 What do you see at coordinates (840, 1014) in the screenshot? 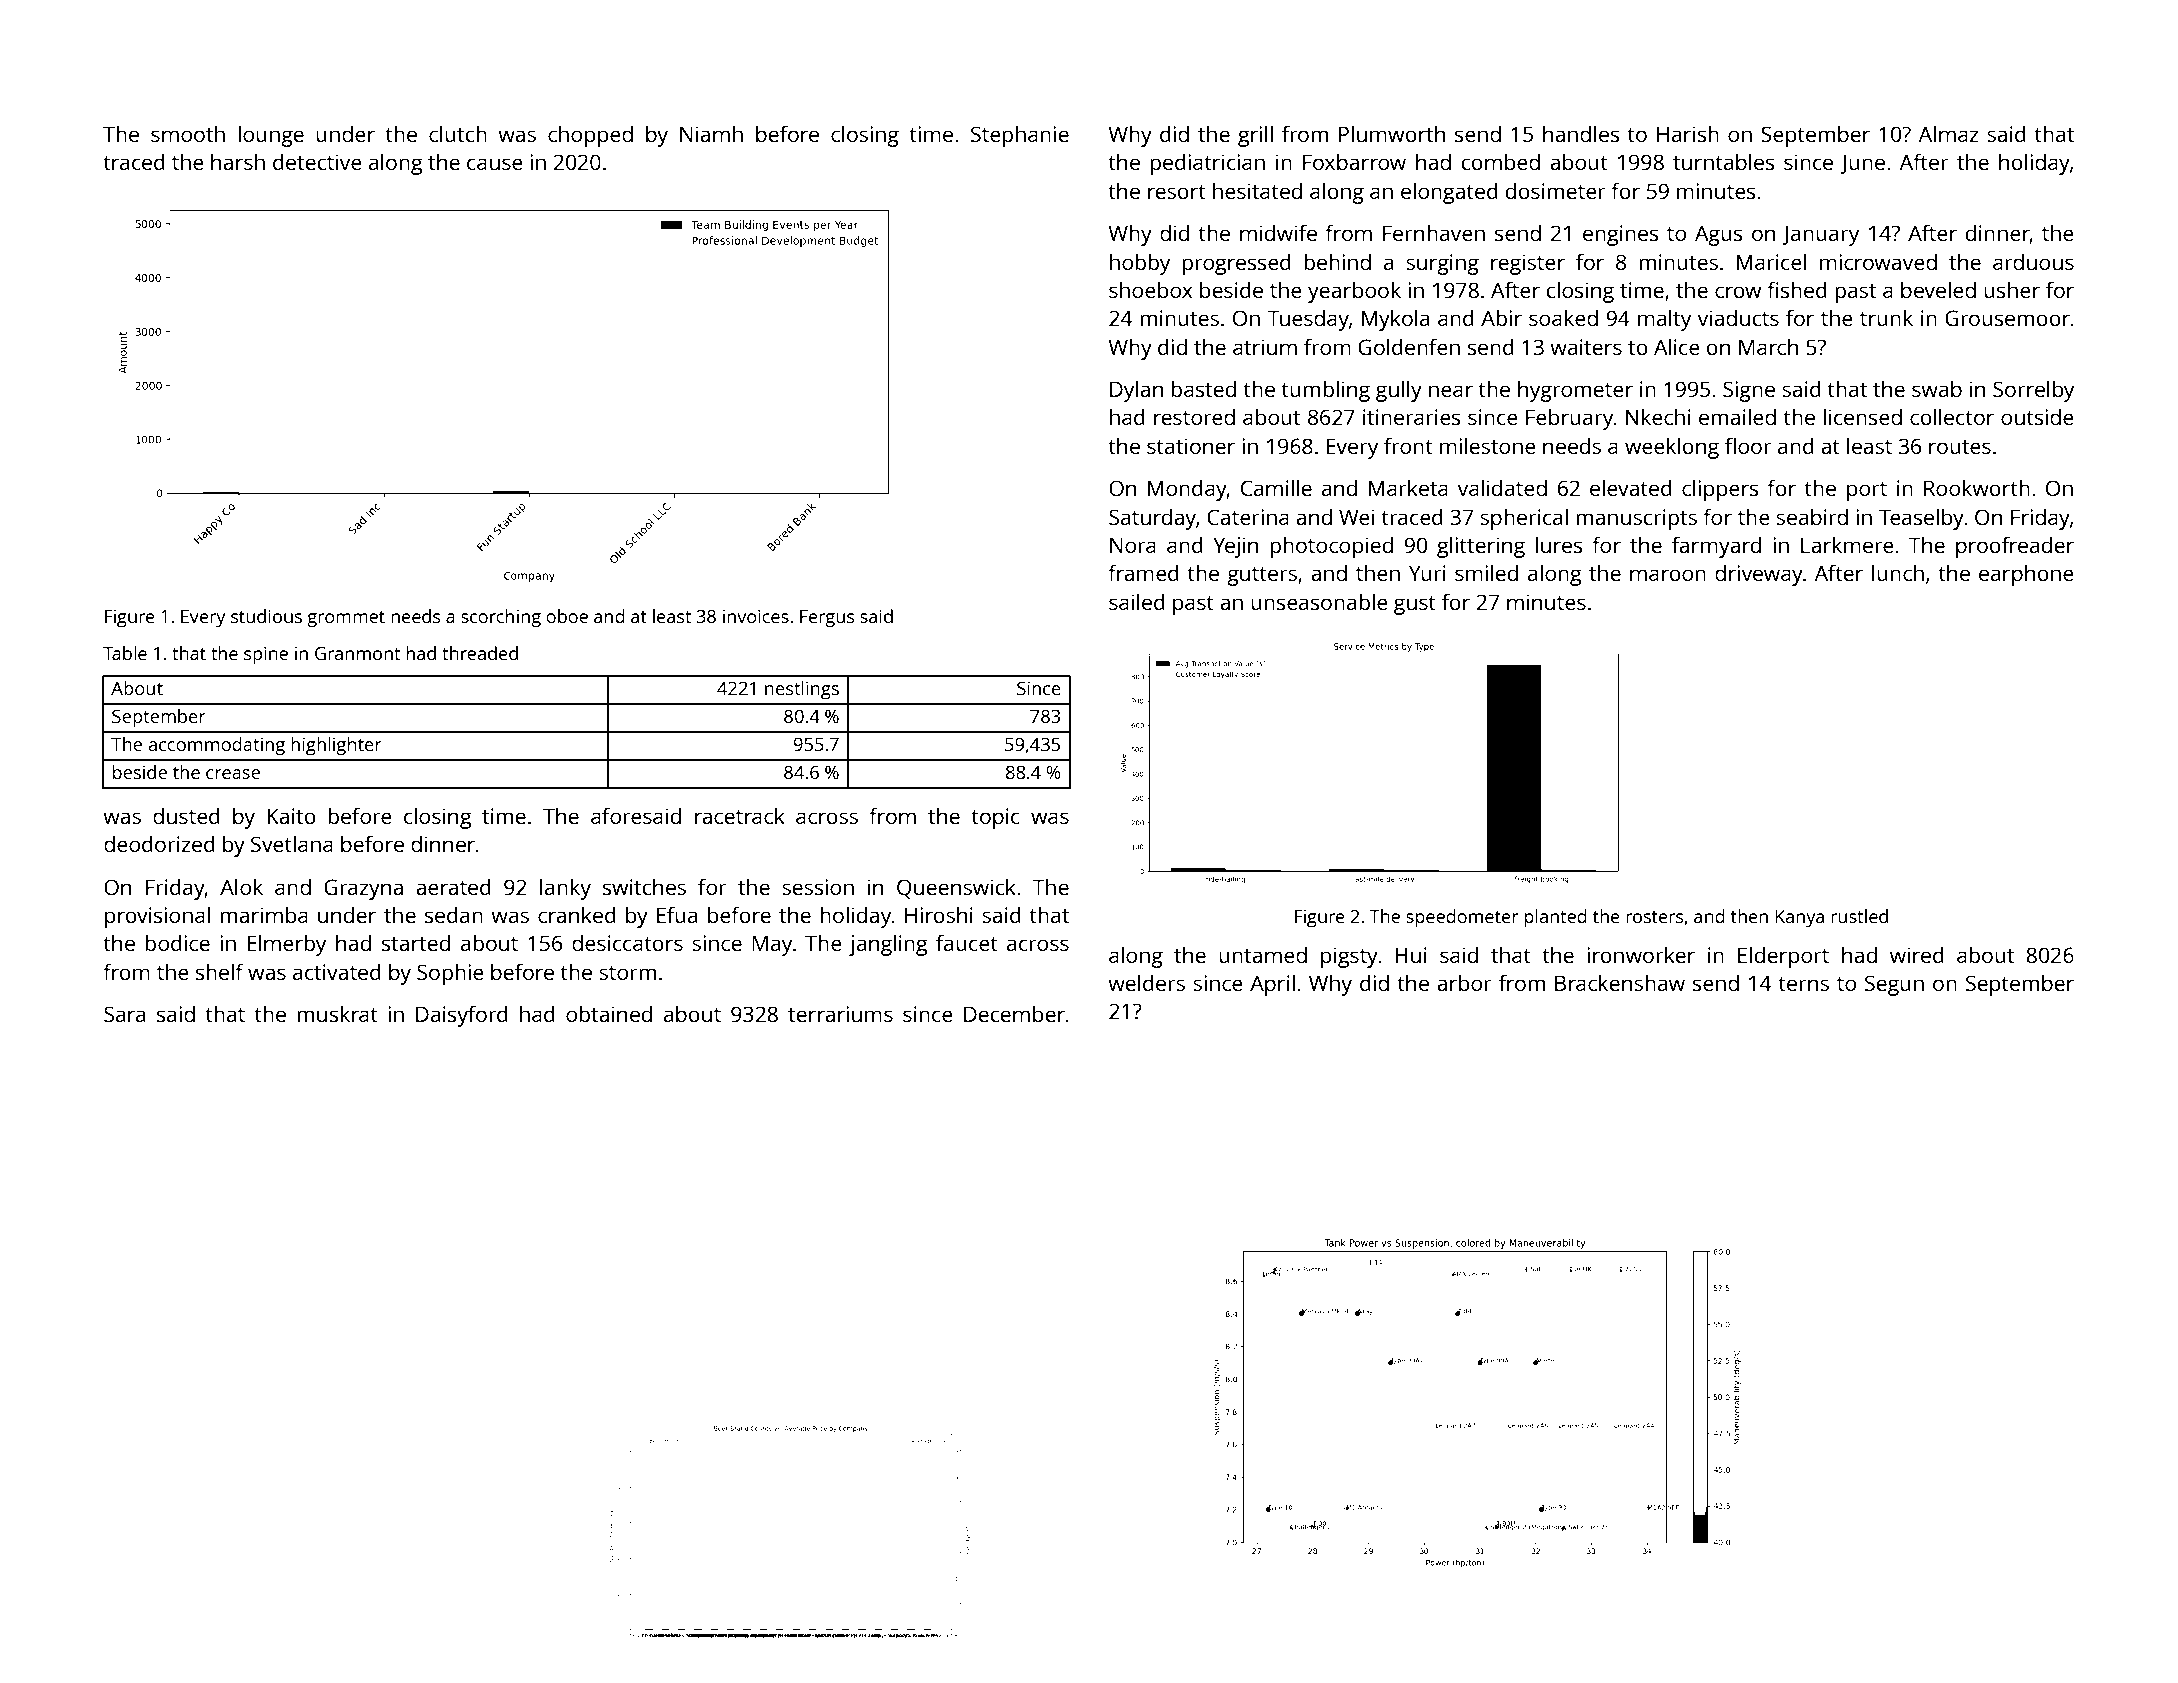
I see `terrariums` at bounding box center [840, 1014].
